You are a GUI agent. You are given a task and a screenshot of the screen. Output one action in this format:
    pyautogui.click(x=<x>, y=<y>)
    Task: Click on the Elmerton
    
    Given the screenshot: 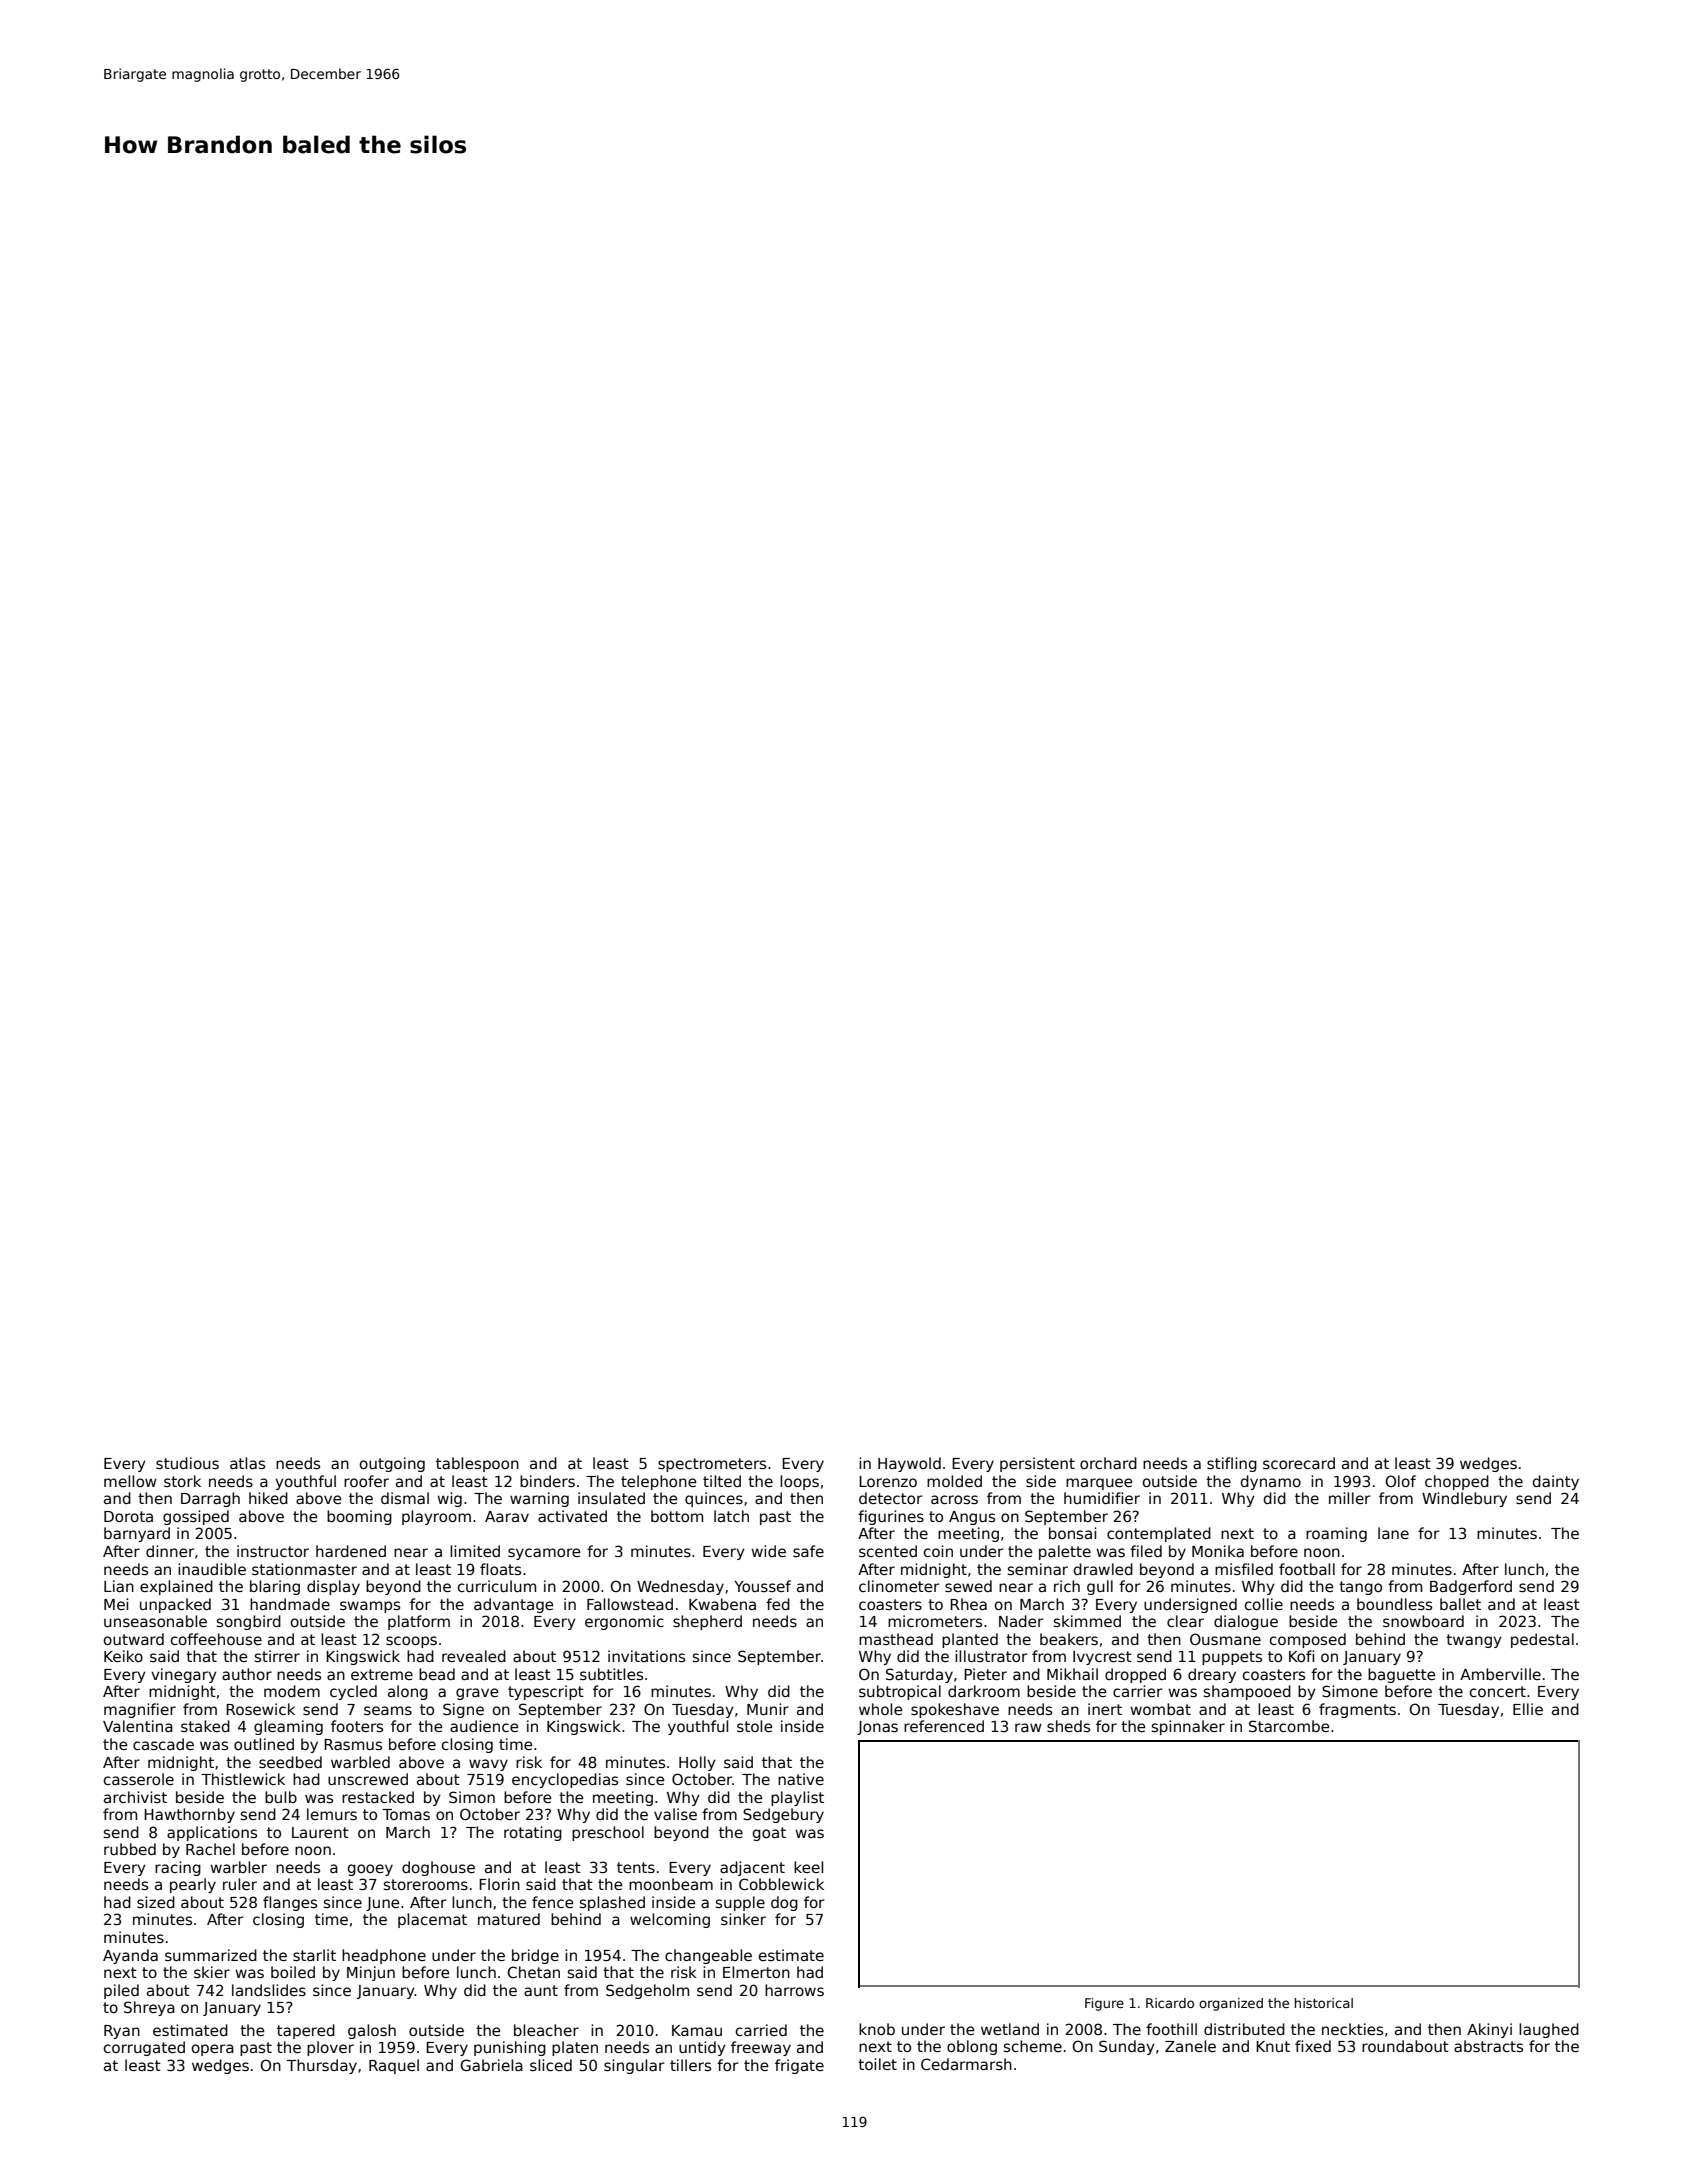 What is the action you would take?
    pyautogui.click(x=756, y=1972)
